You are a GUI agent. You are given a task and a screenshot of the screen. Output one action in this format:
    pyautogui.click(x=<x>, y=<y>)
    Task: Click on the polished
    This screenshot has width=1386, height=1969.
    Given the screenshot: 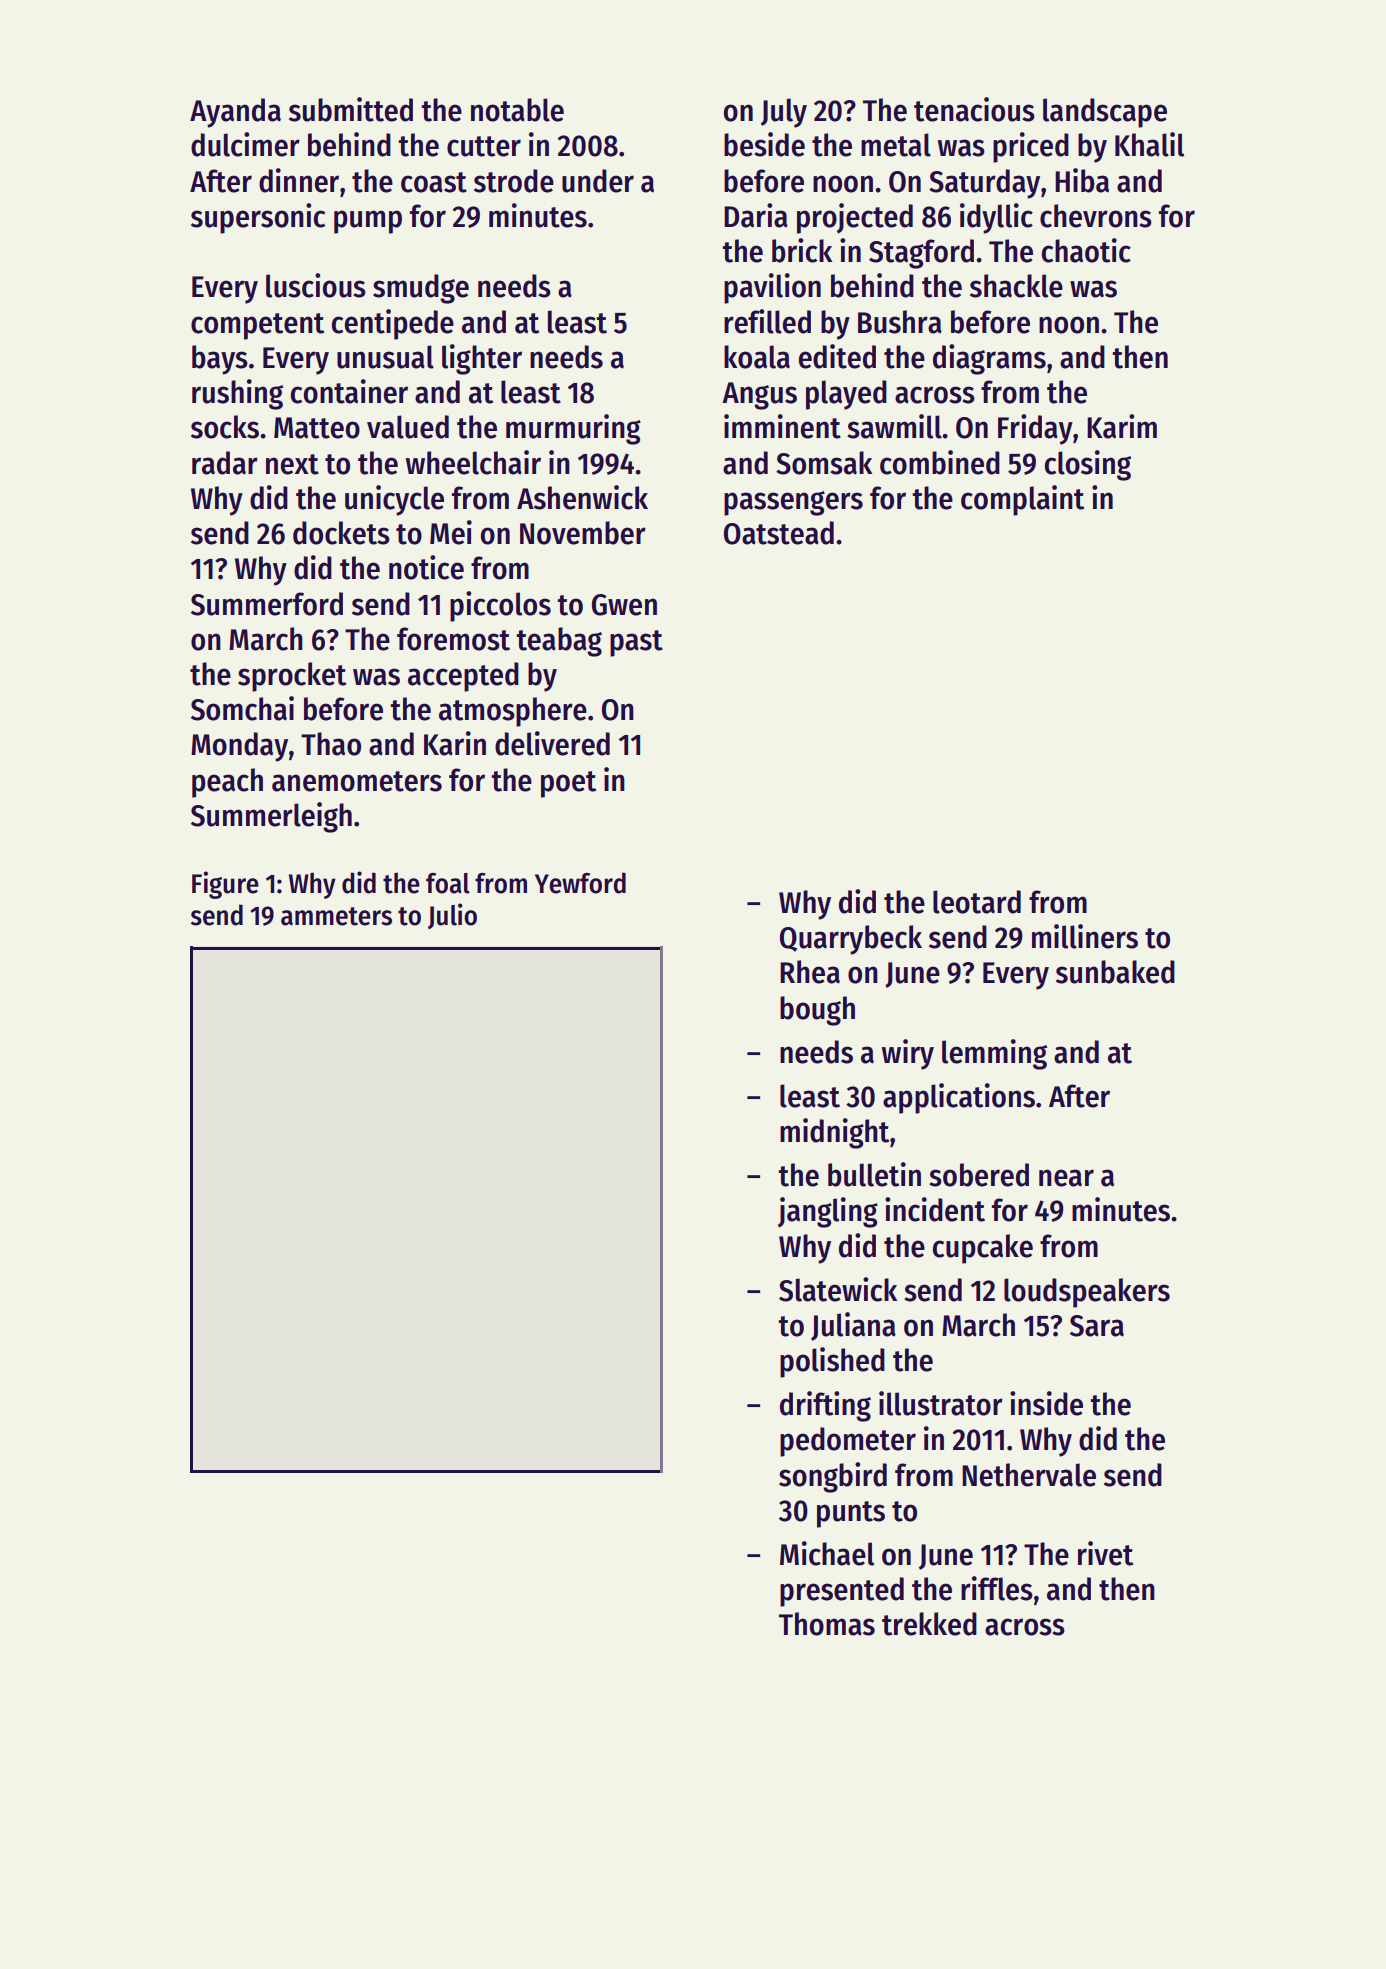 What is the action you would take?
    pyautogui.click(x=832, y=1362)
